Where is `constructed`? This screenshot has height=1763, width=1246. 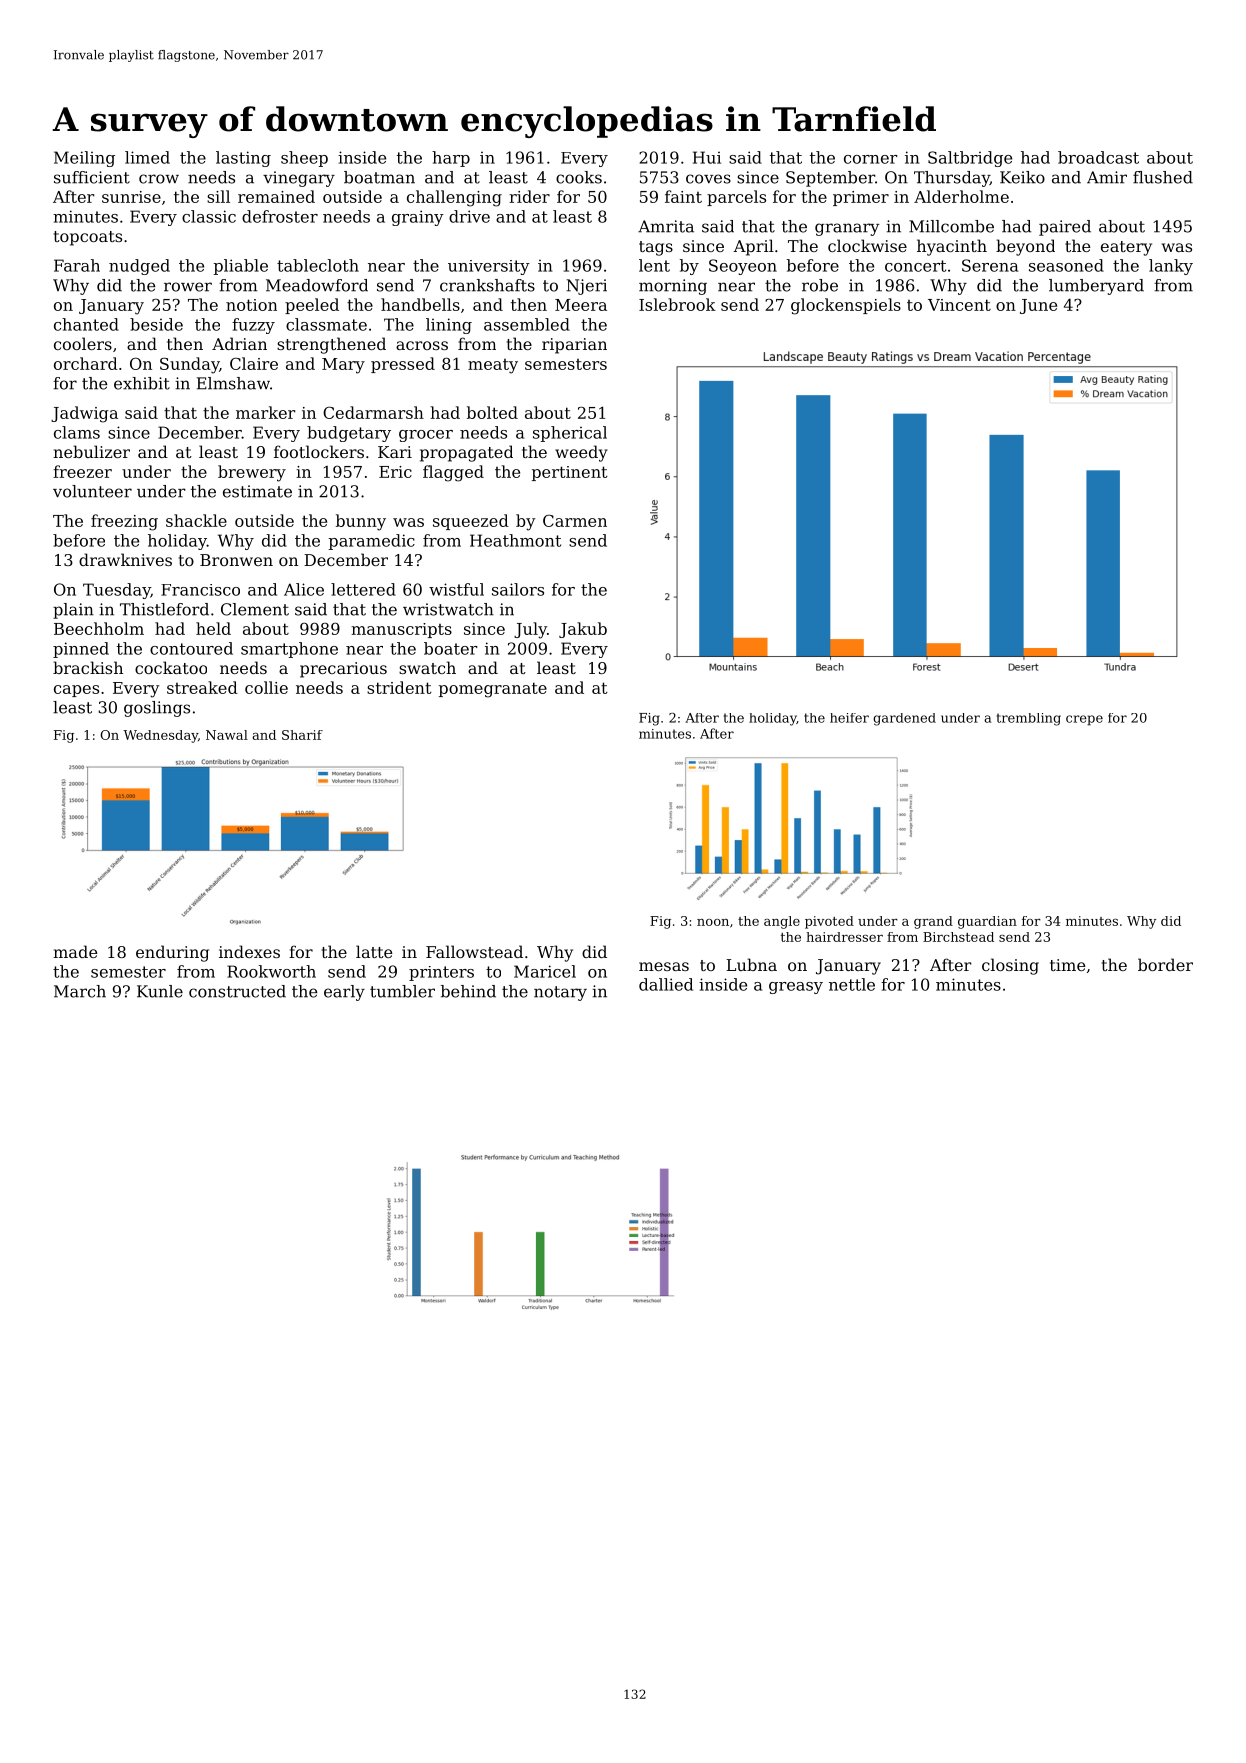
constructed is located at coordinates (237, 991).
